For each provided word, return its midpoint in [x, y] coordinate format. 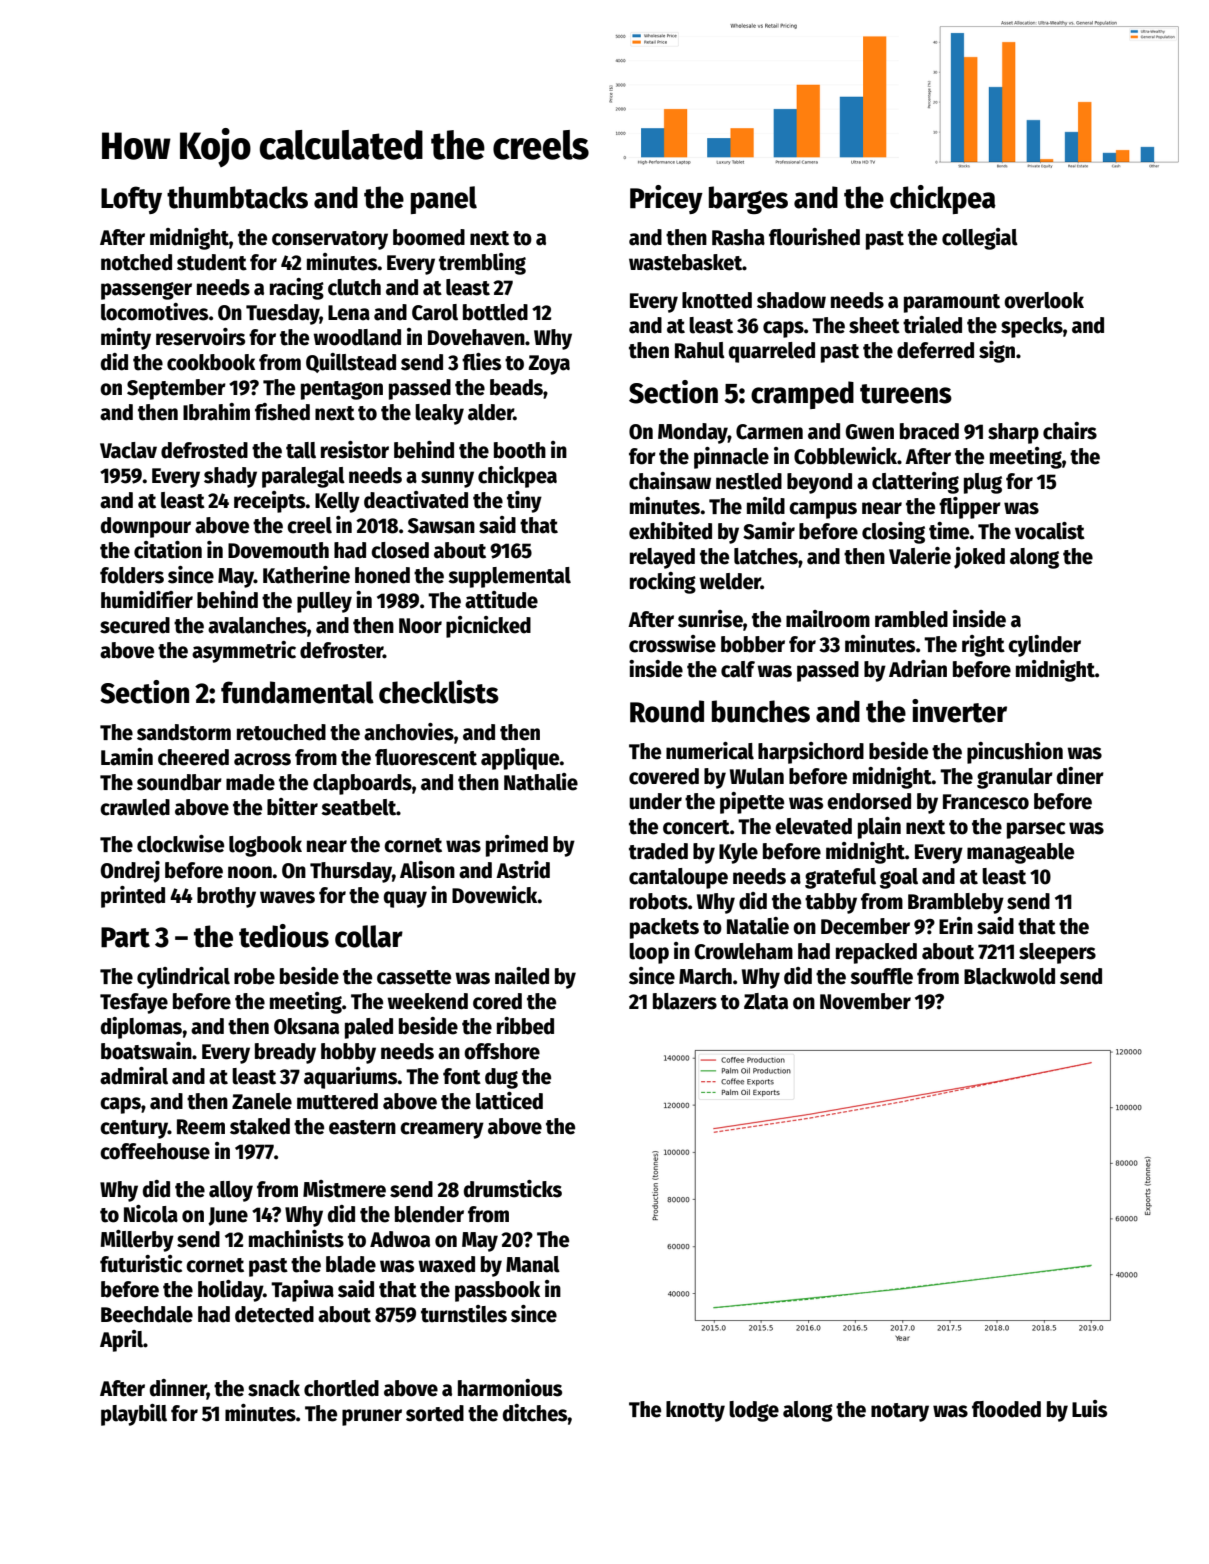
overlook [1044, 300]
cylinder [1044, 646]
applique [520, 759]
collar [369, 936]
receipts [270, 502]
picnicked [488, 627]
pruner [372, 1417]
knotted [717, 300]
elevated [813, 826]
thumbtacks [237, 197]
